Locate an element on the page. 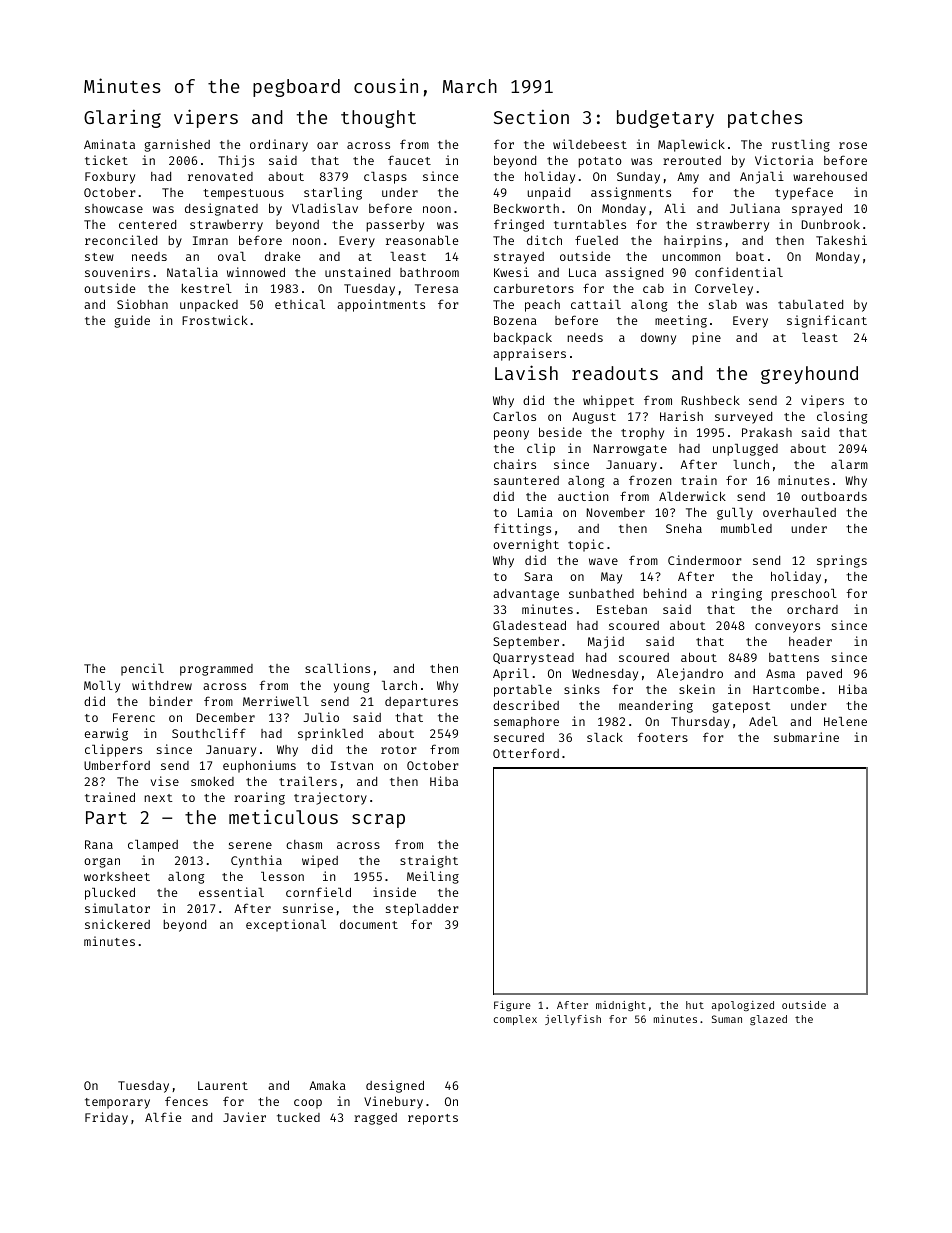 Image resolution: width=952 pixels, height=1233 pixels. patches is located at coordinates (765, 119).
